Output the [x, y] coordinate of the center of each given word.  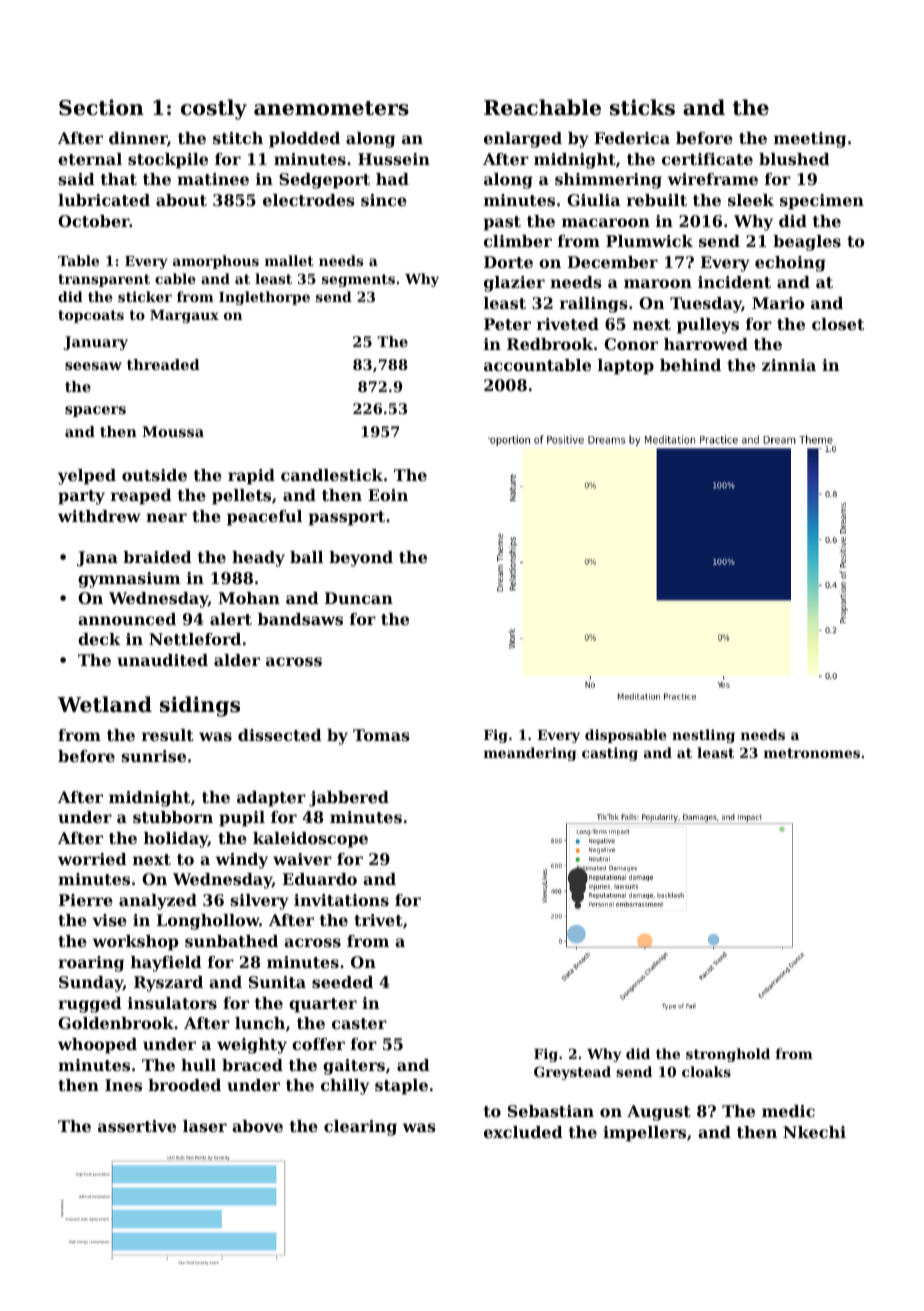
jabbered [349, 799]
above [257, 1126]
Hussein [394, 159]
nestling [703, 736]
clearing [360, 1128]
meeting [810, 140]
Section [101, 107]
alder [237, 660]
